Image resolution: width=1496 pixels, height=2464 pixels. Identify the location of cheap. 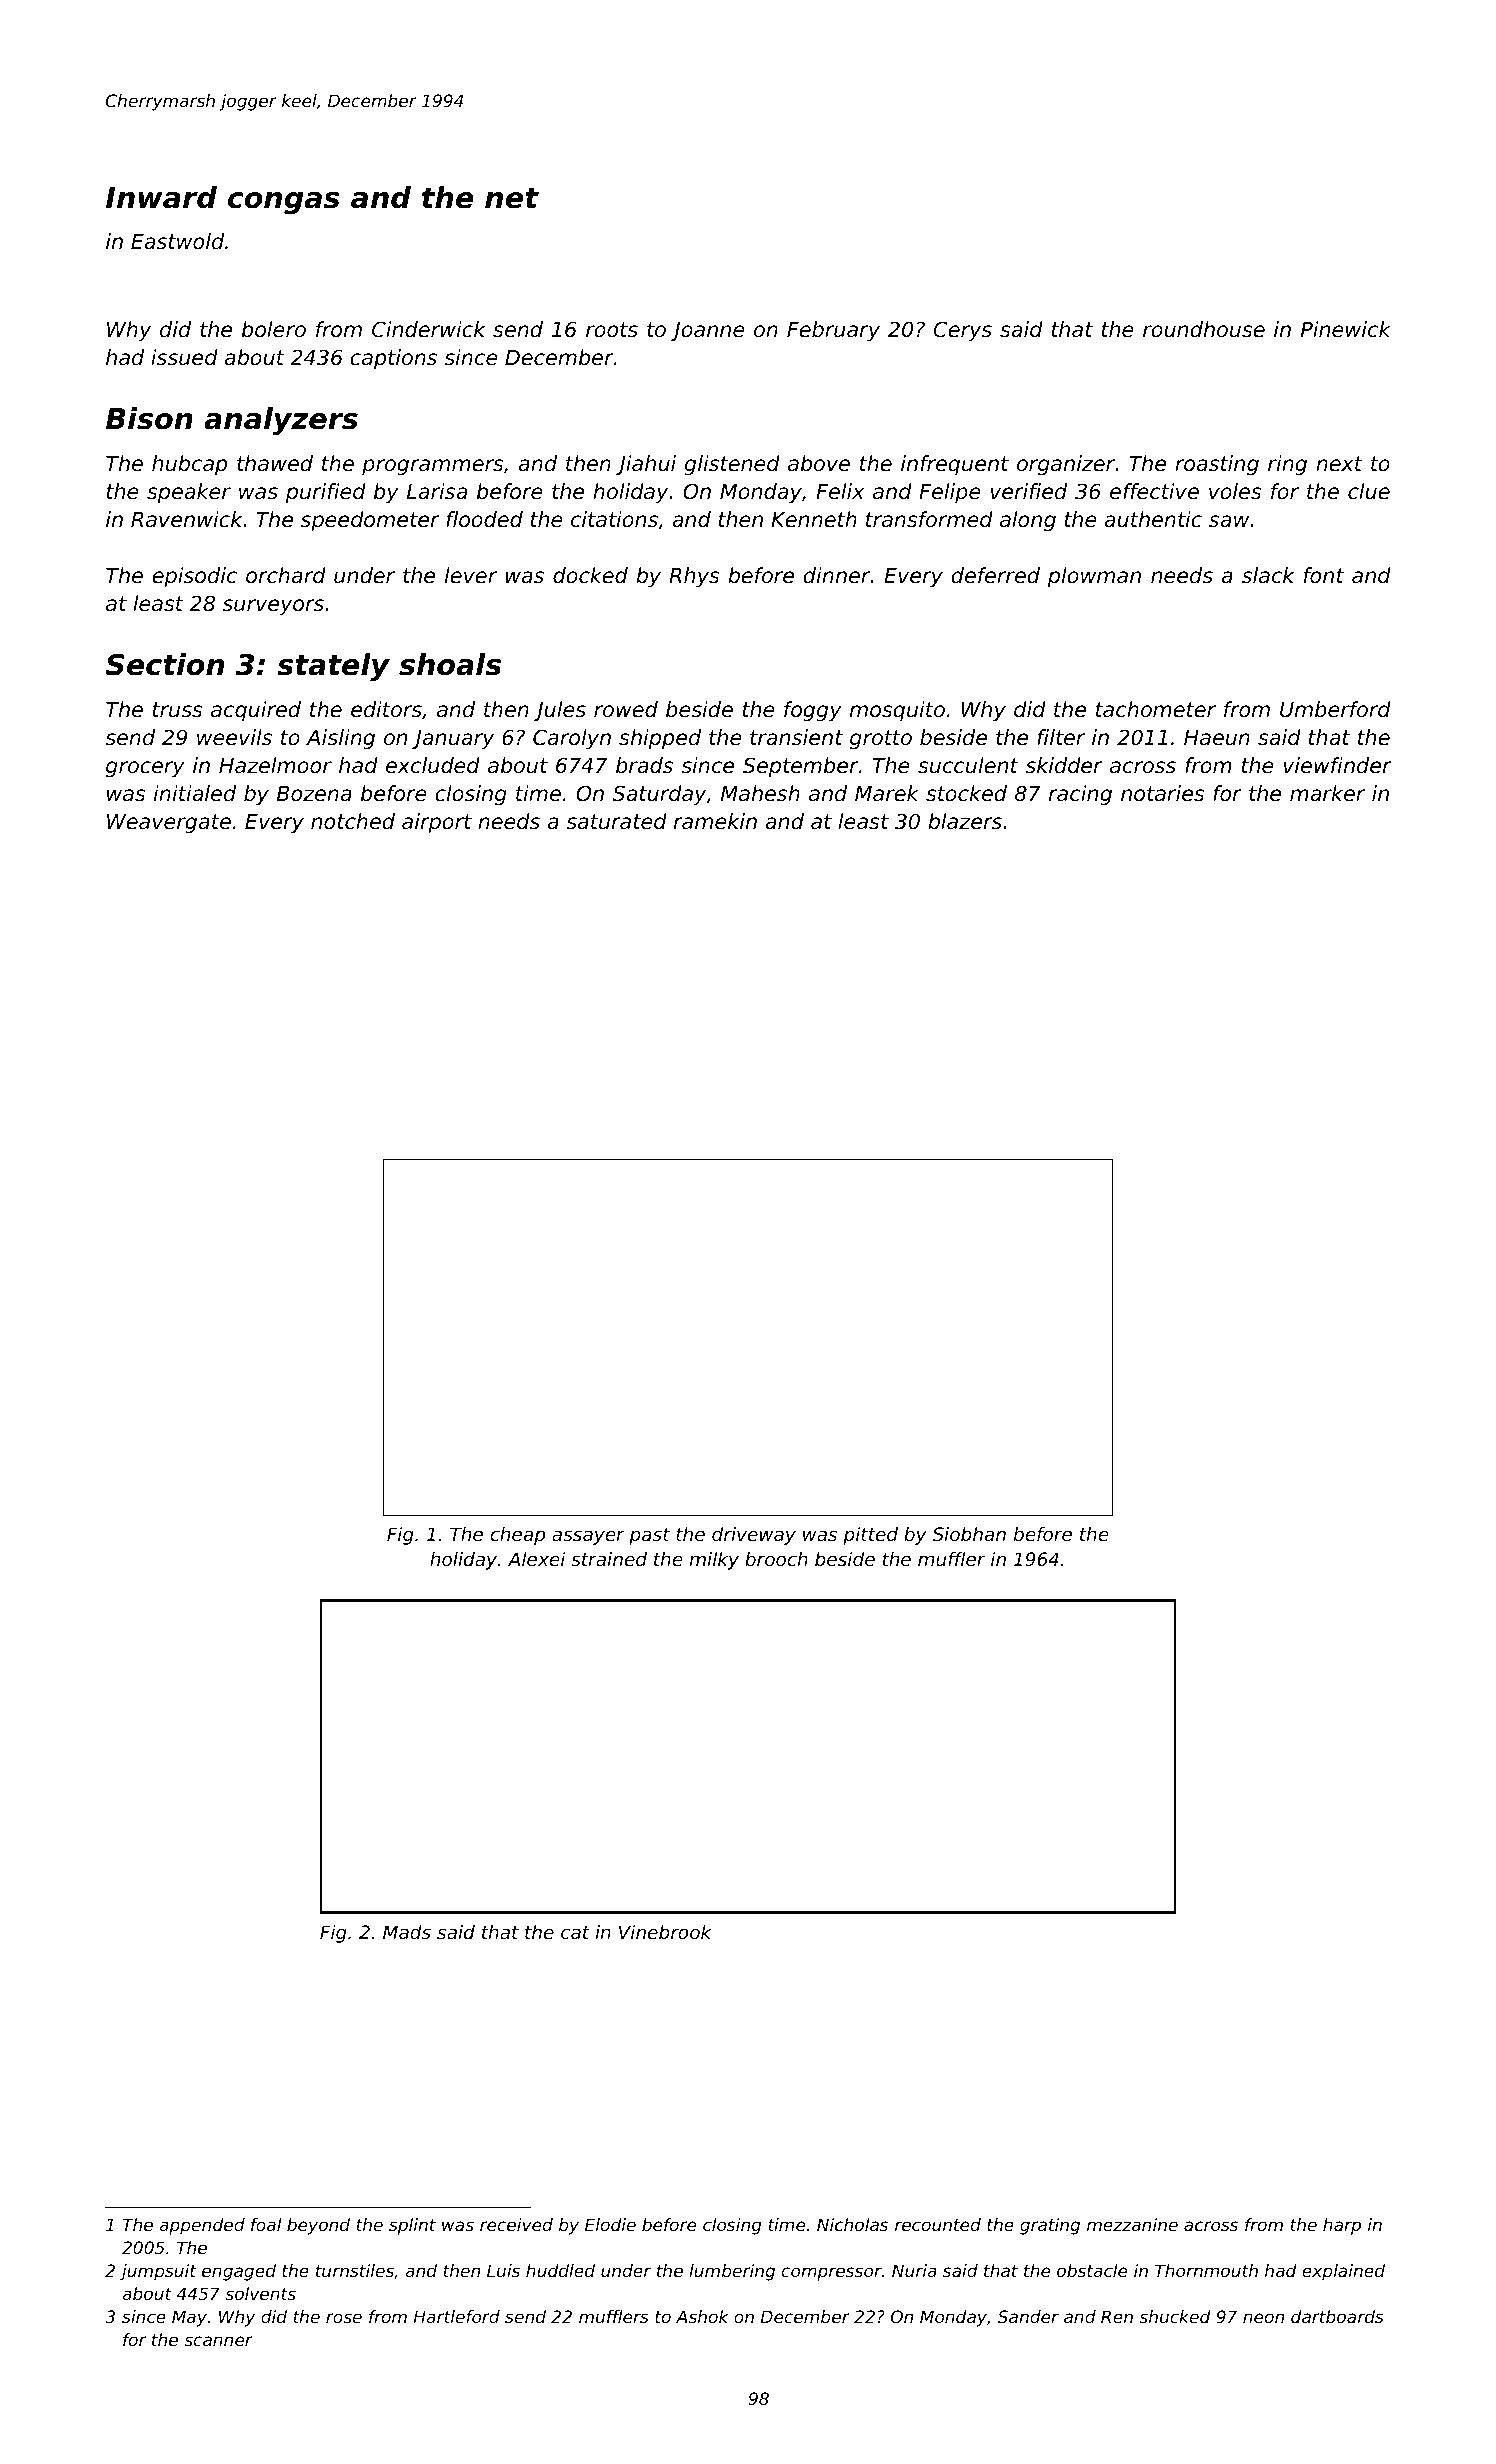
(517, 1536).
